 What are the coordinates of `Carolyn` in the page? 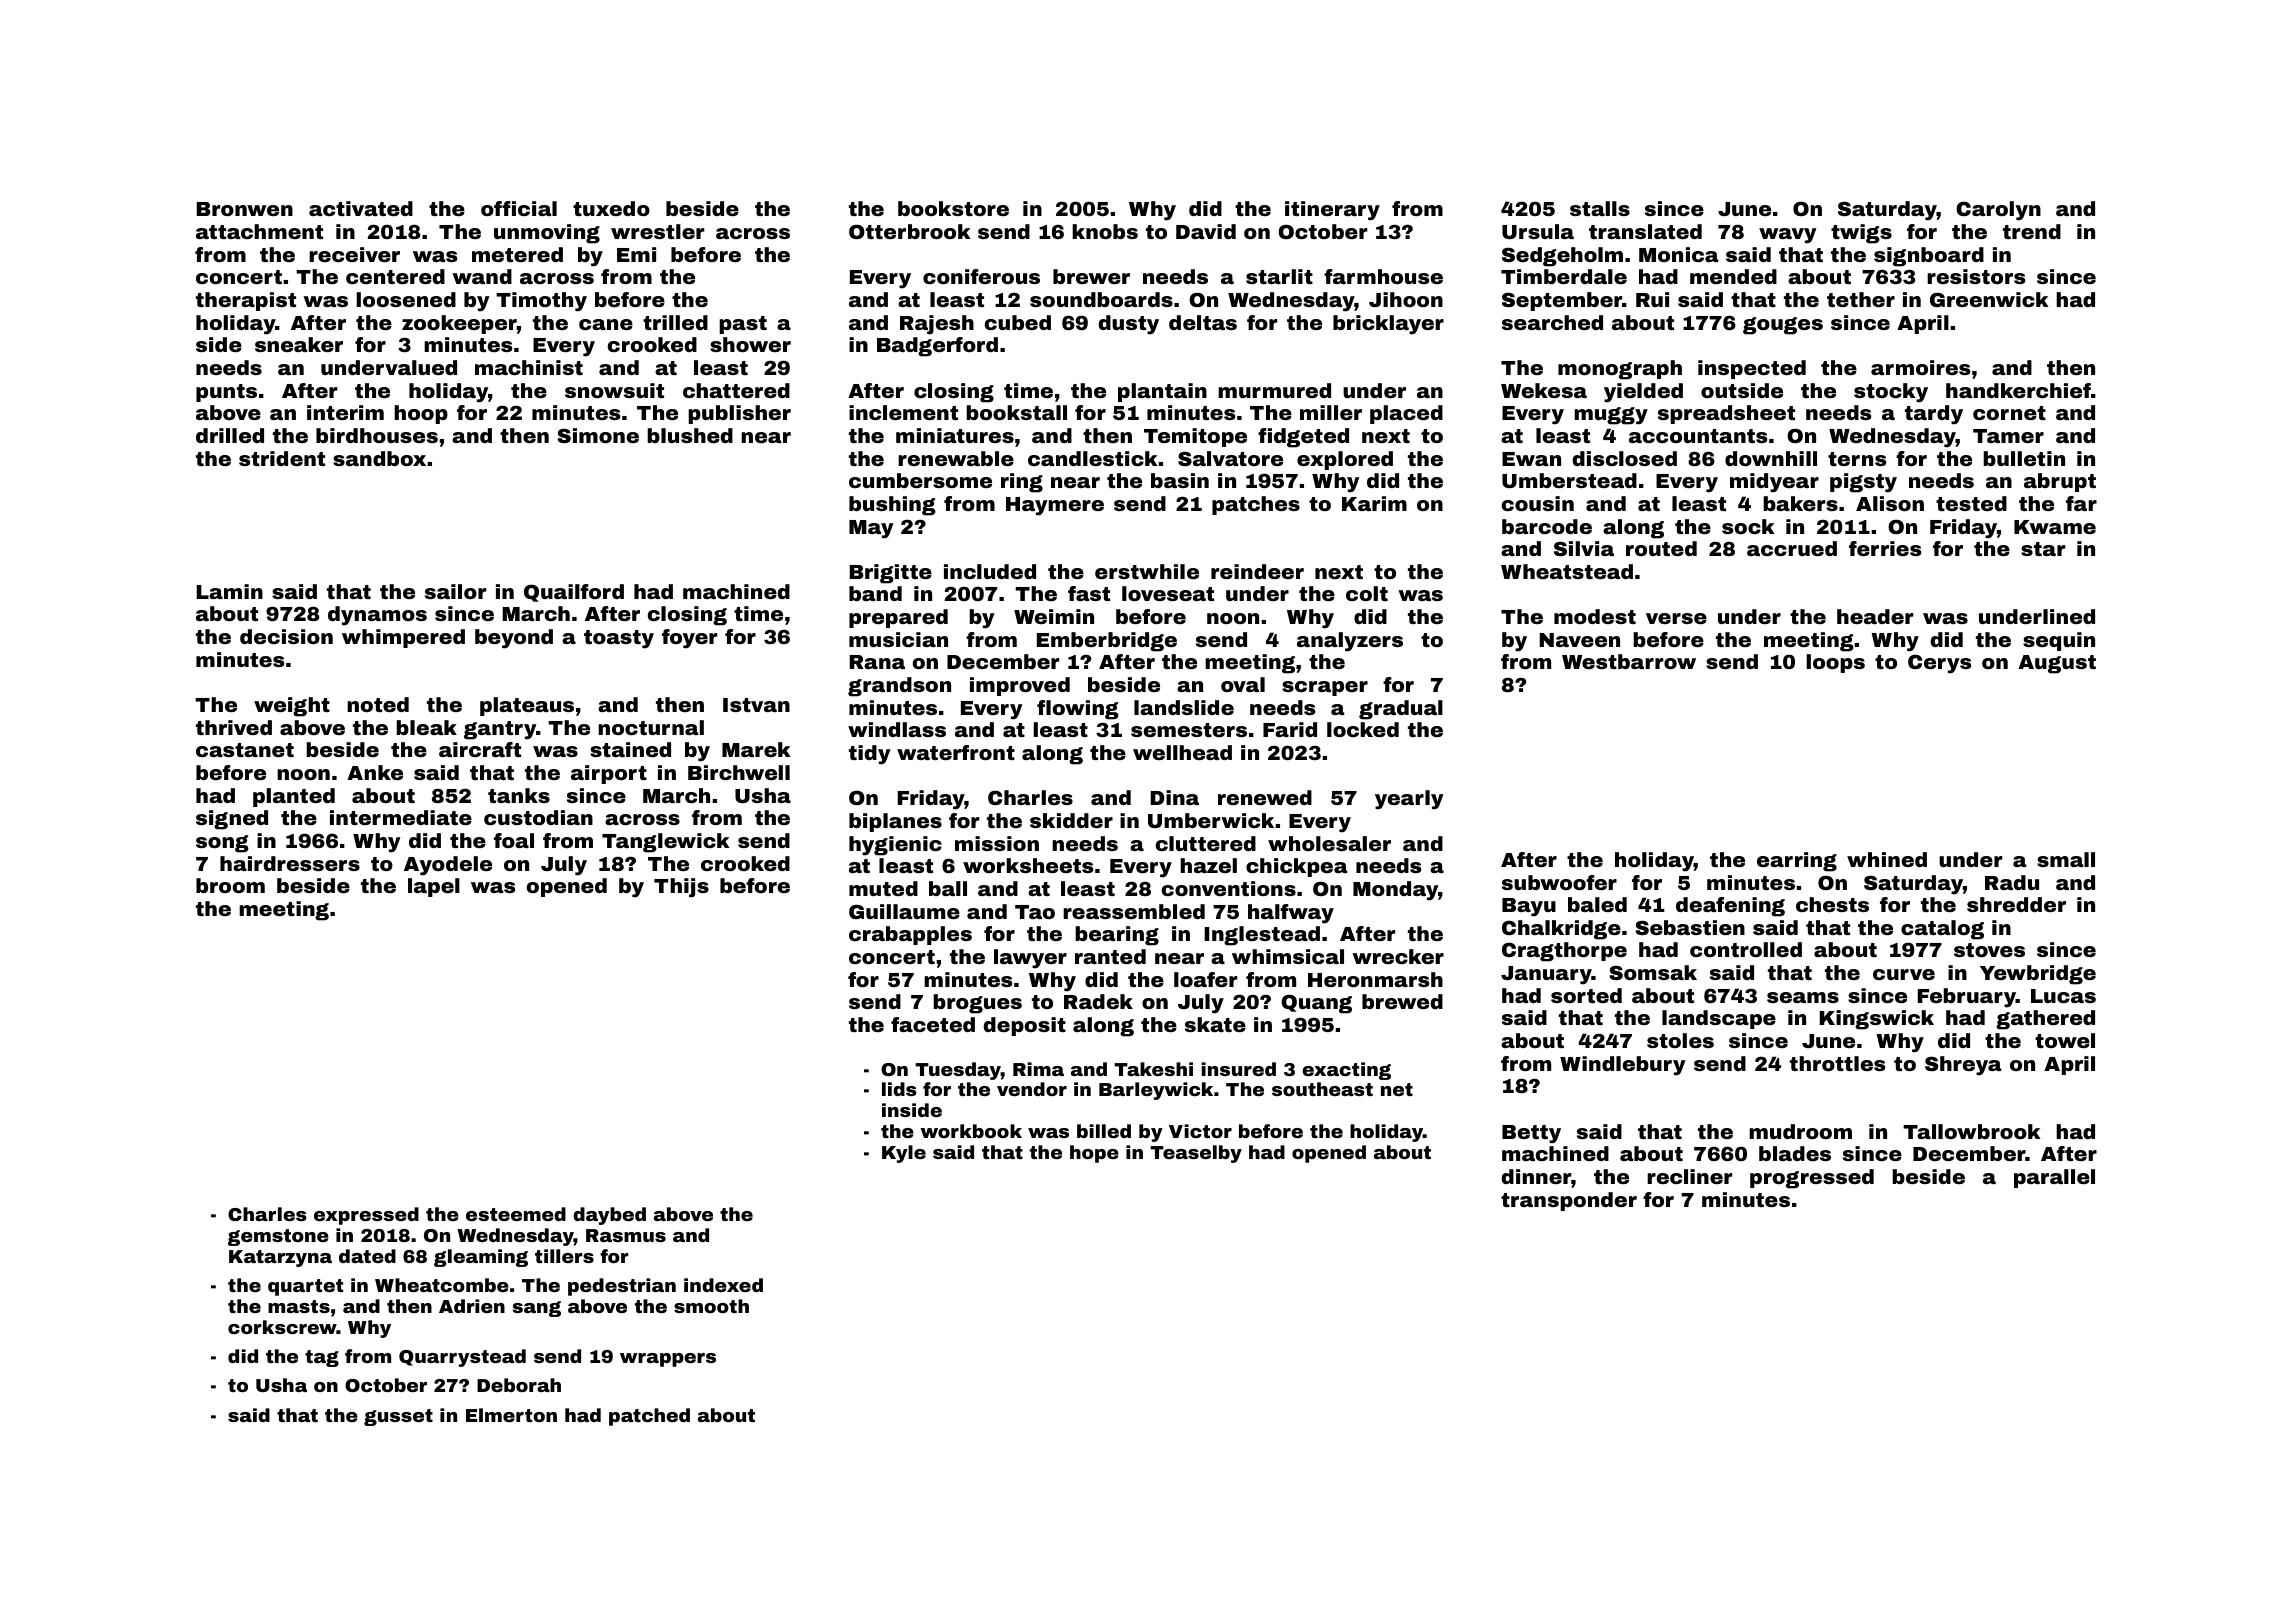 It's located at (1998, 211).
